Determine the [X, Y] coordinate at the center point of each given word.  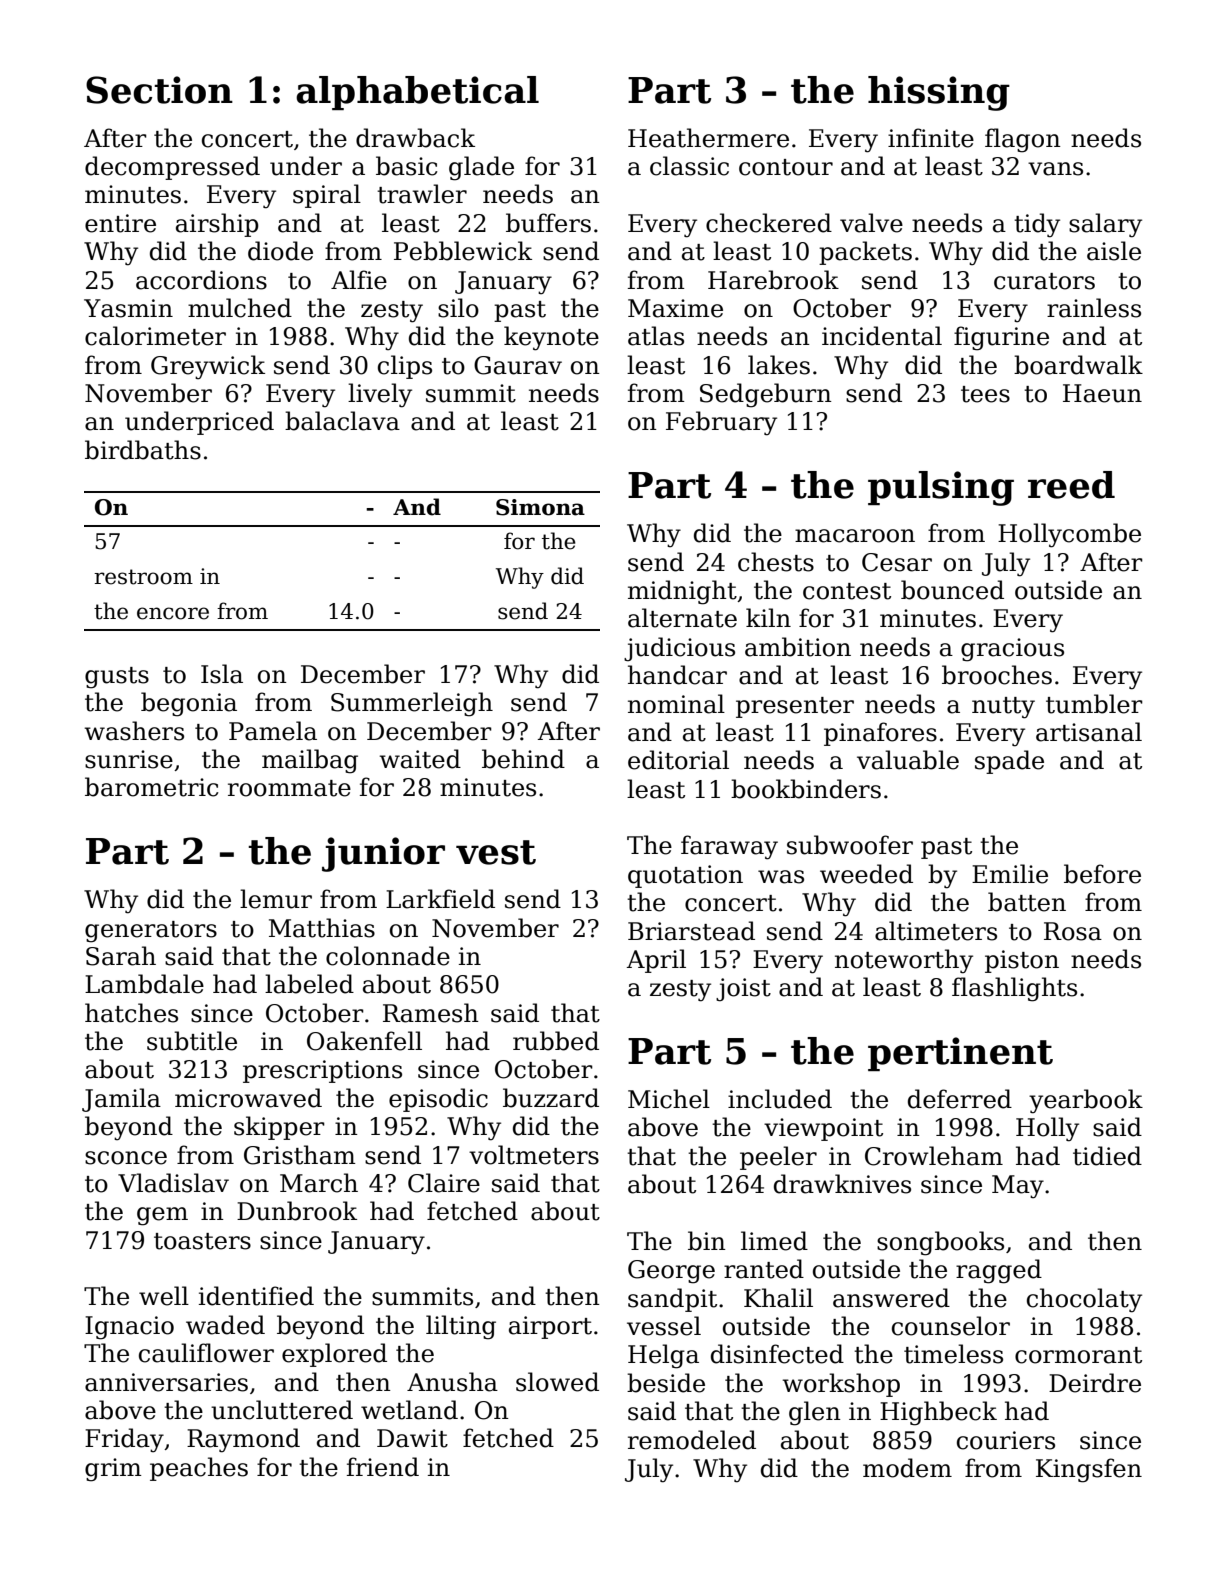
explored [334, 1355]
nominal [676, 704]
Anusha [452, 1382]
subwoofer [850, 845]
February [721, 423]
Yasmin [128, 308]
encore [173, 613]
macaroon [855, 536]
